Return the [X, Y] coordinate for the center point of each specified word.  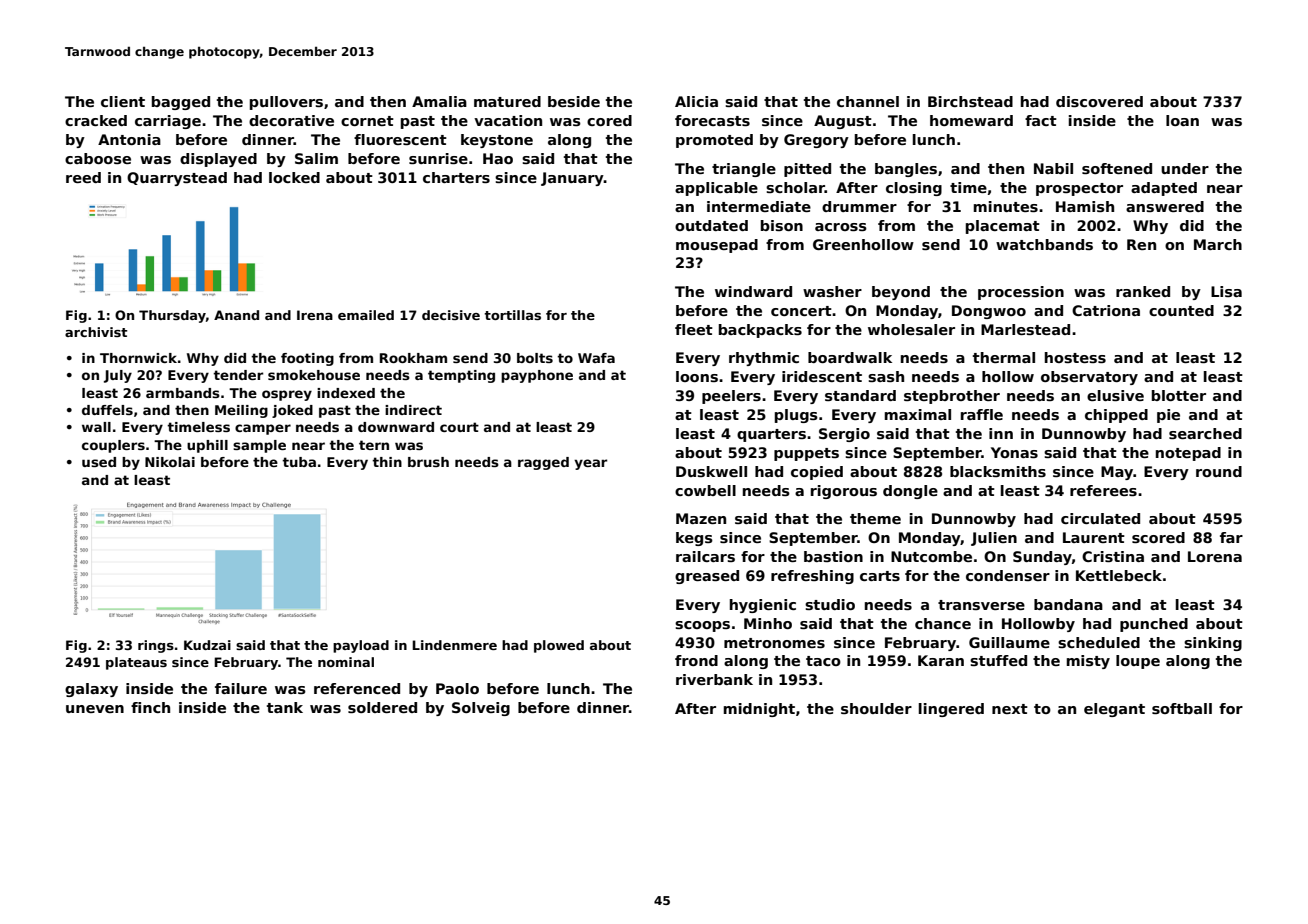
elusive [1115, 395]
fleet [694, 329]
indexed [346, 393]
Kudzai [207, 645]
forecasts [712, 120]
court [459, 427]
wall [96, 427]
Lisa [1226, 291]
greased [707, 577]
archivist [96, 332]
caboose [98, 158]
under [1185, 168]
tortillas [512, 315]
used [99, 462]
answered [1165, 206]
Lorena [1215, 556]
